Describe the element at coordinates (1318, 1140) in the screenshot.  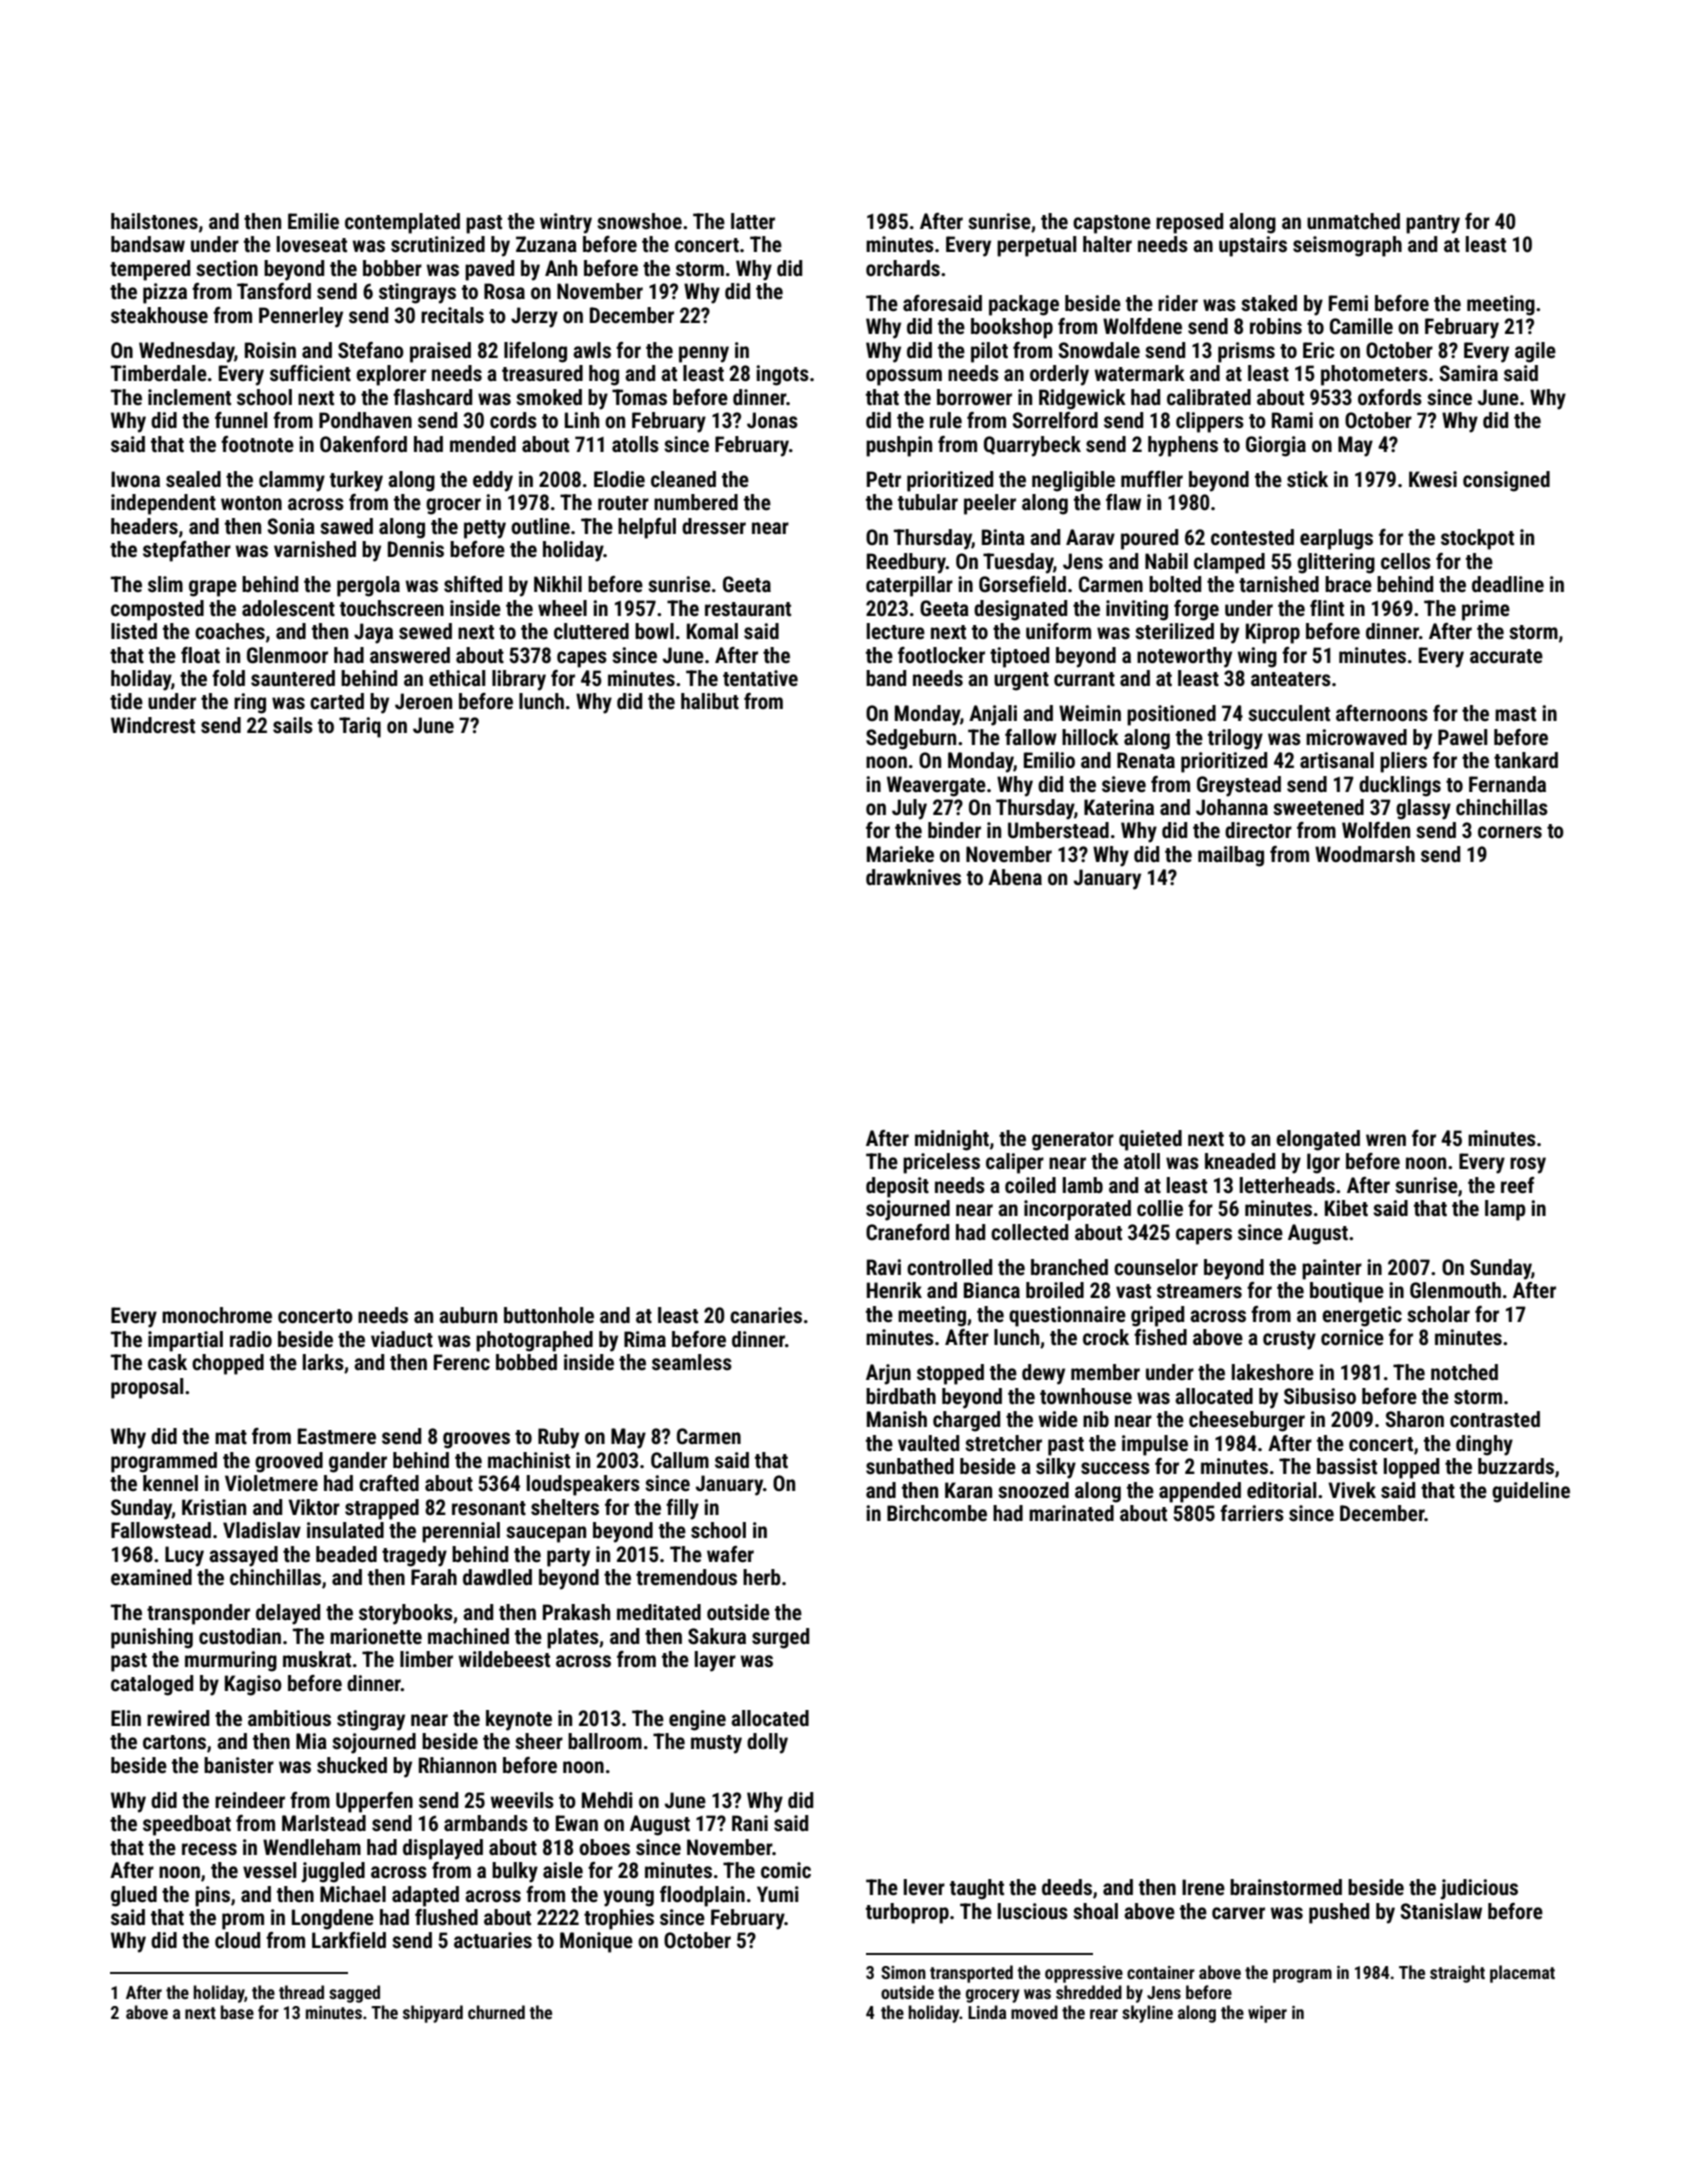
I see `elongated` at that location.
